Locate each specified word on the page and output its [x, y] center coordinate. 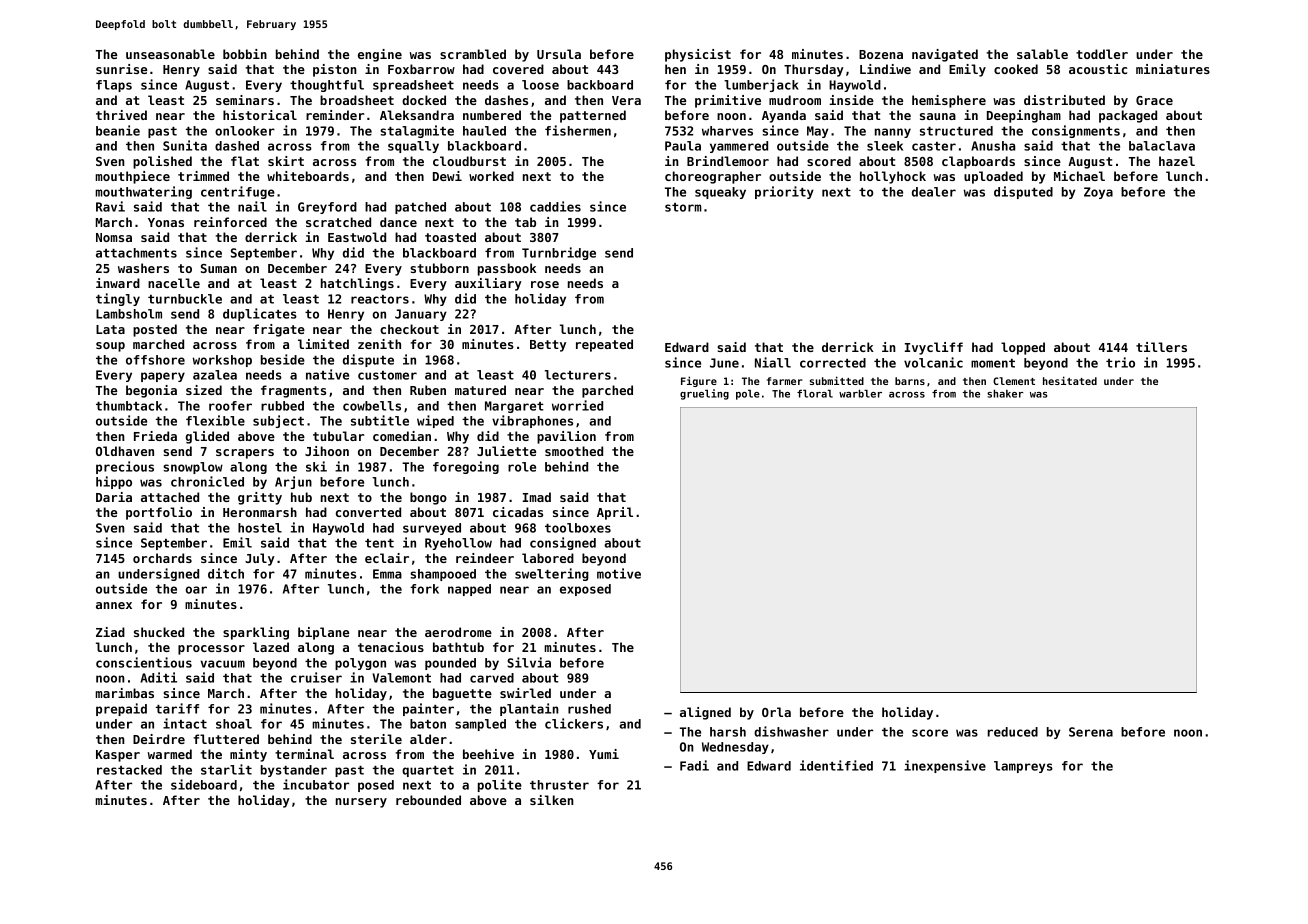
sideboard [204, 784]
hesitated [1070, 380]
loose [540, 85]
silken [552, 800]
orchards [162, 558]
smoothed [574, 451]
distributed [1064, 100]
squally [413, 147]
